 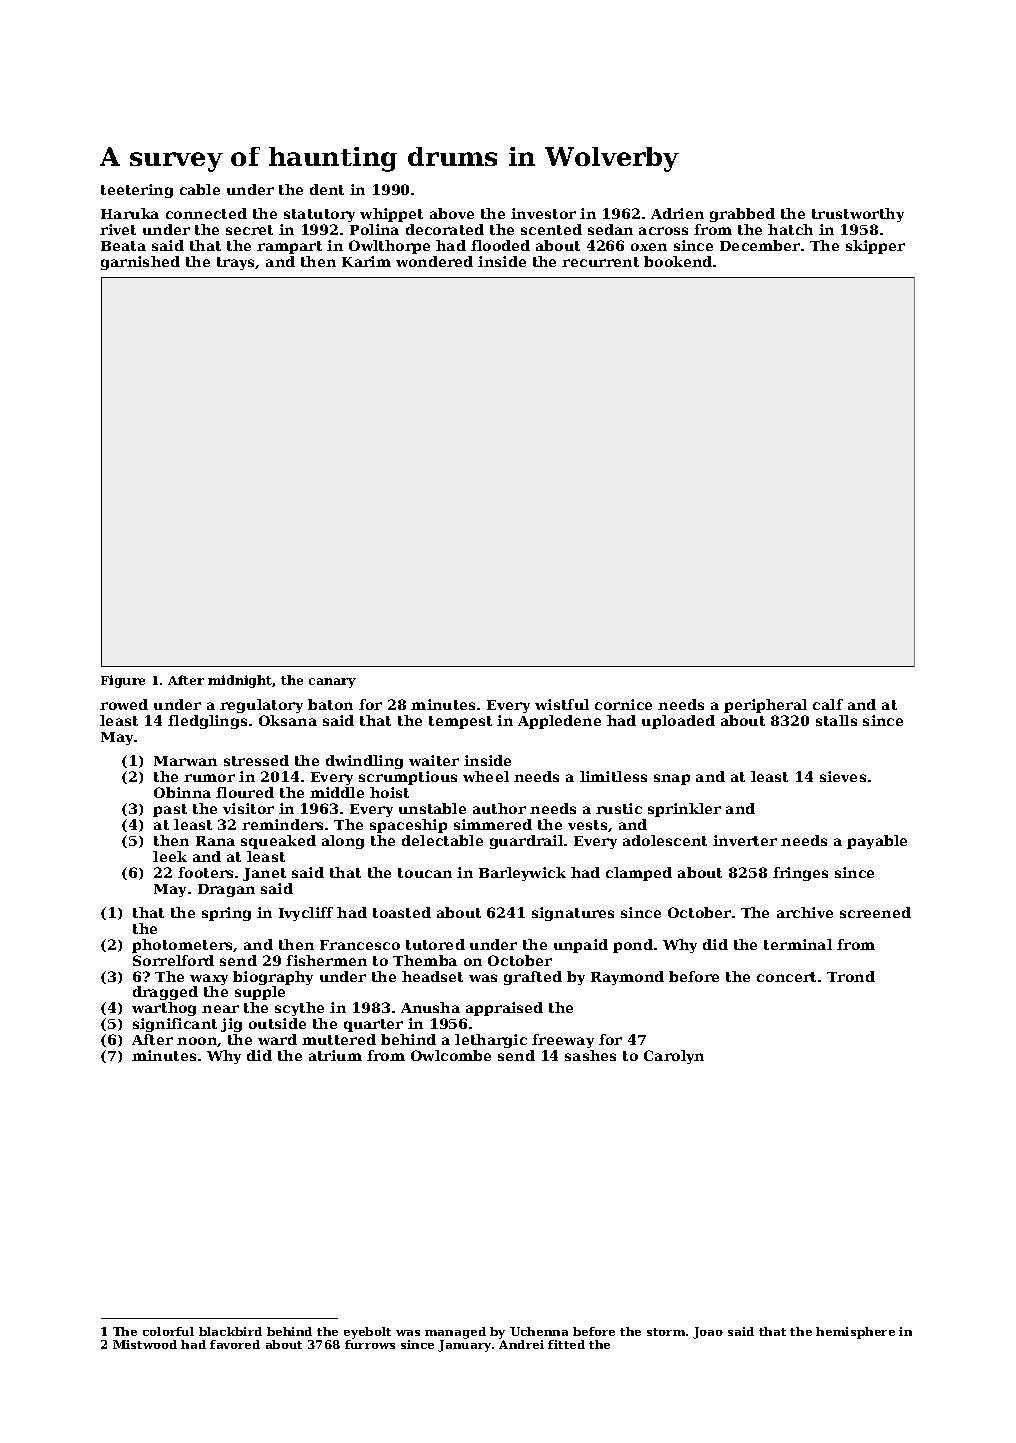 I want to click on Mistwood, so click(x=145, y=1344).
